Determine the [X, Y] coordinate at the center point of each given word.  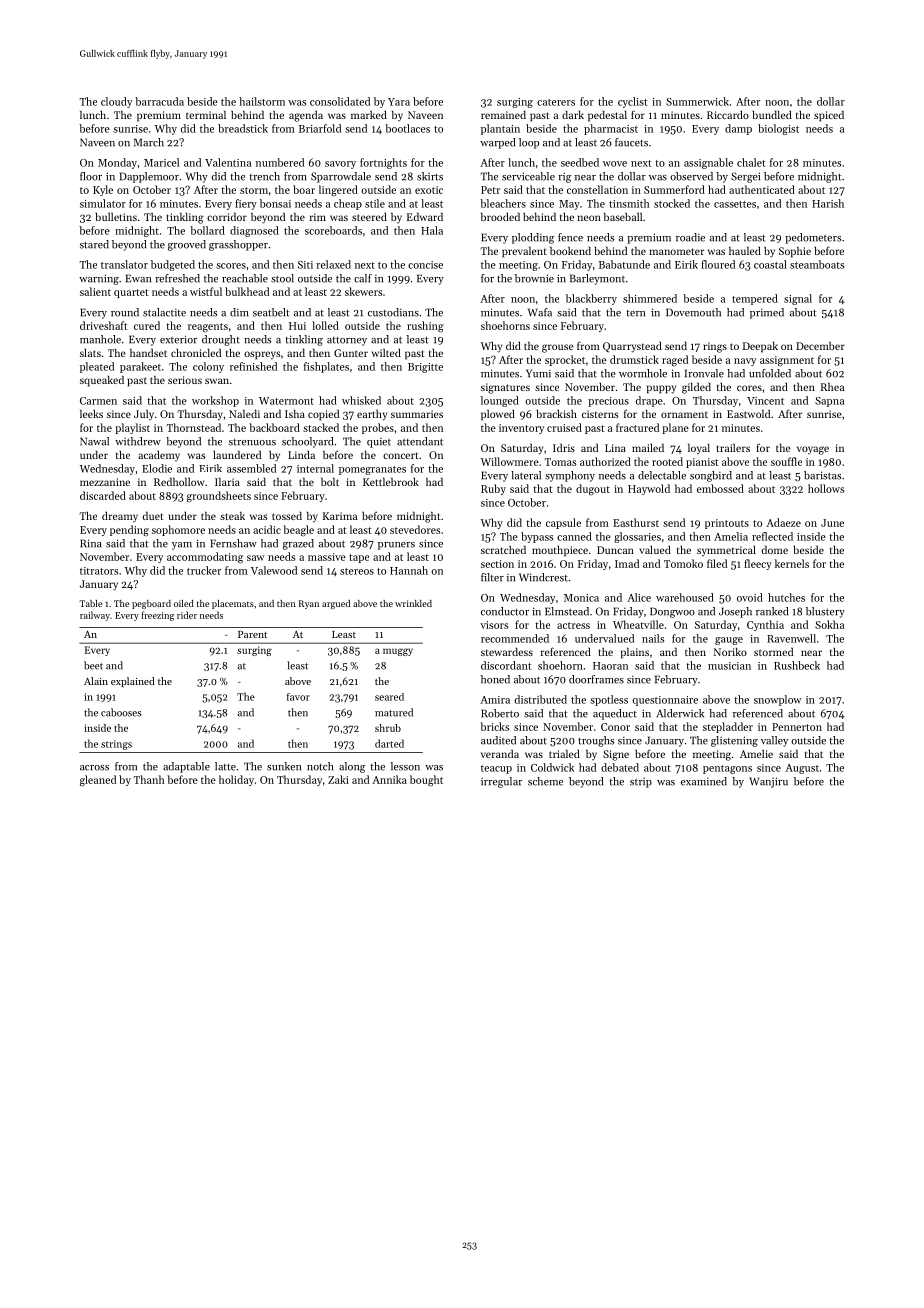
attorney [347, 341]
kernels [792, 563]
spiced [829, 116]
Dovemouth [693, 312]
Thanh [149, 779]
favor [298, 697]
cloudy [116, 102]
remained [503, 115]
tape [359, 558]
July [144, 415]
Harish [828, 203]
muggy [398, 652]
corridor [227, 217]
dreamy [120, 516]
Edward [425, 217]
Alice [639, 597]
